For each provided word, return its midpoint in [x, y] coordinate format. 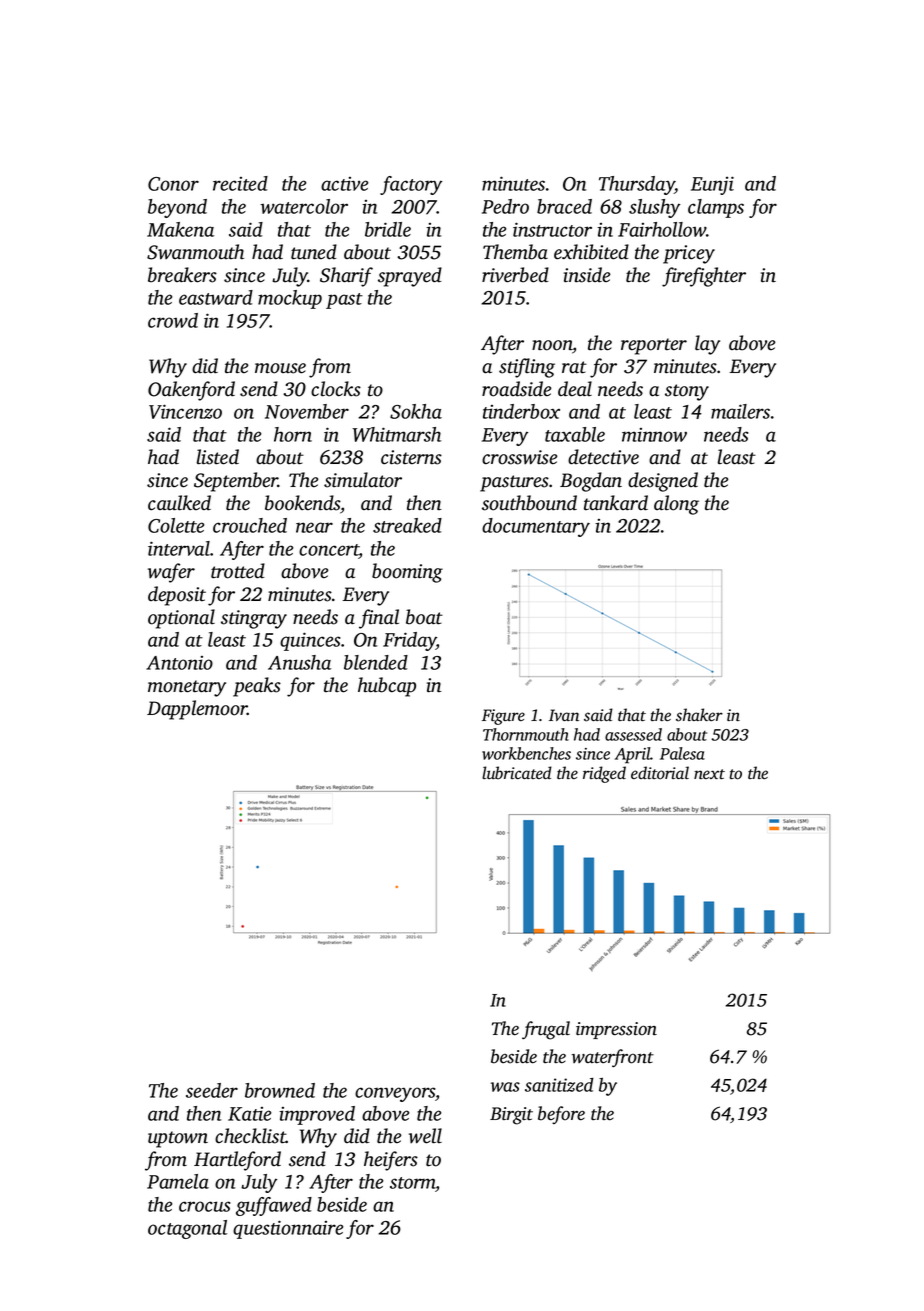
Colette [176, 525]
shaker [699, 715]
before [561, 1115]
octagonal [187, 1229]
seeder [212, 1090]
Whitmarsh [396, 434]
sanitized [559, 1085]
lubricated [517, 773]
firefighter [704, 277]
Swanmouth [195, 252]
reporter [654, 346]
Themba [515, 252]
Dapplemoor [197, 710]
